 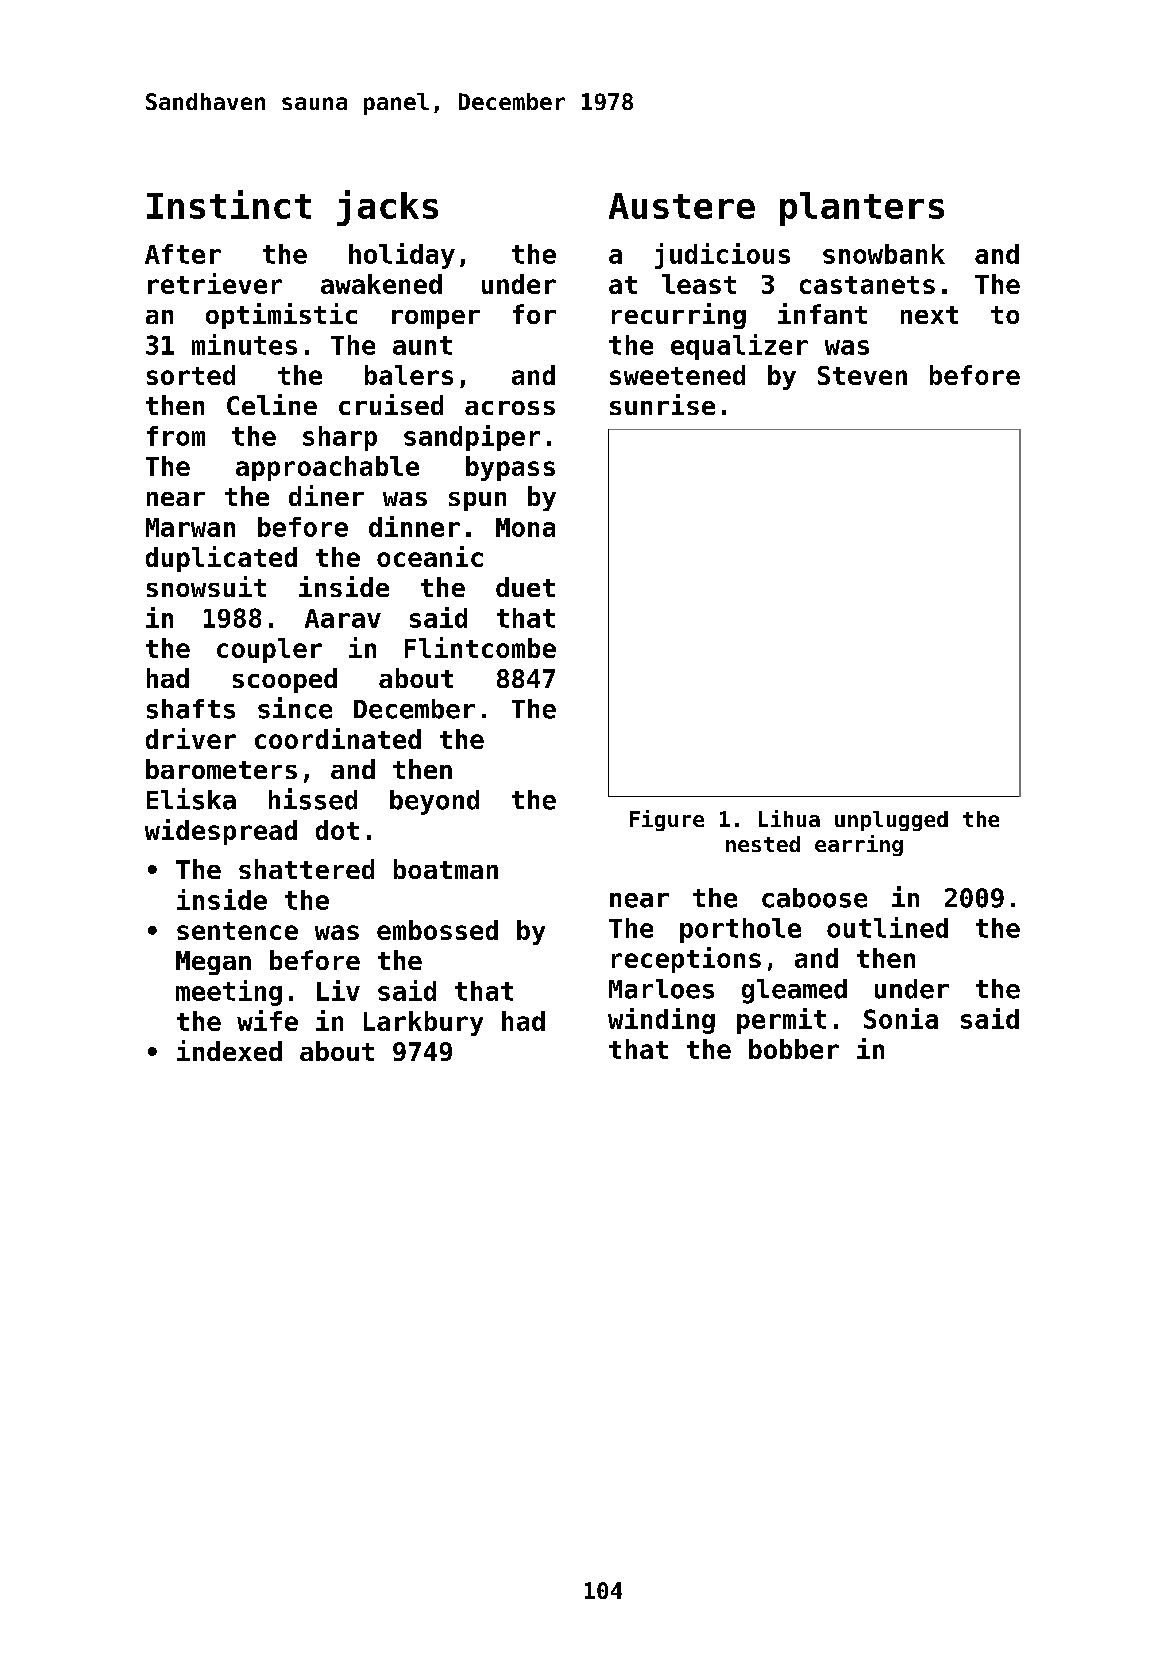 What do you see at coordinates (887, 927) in the image?
I see `outlined` at bounding box center [887, 927].
